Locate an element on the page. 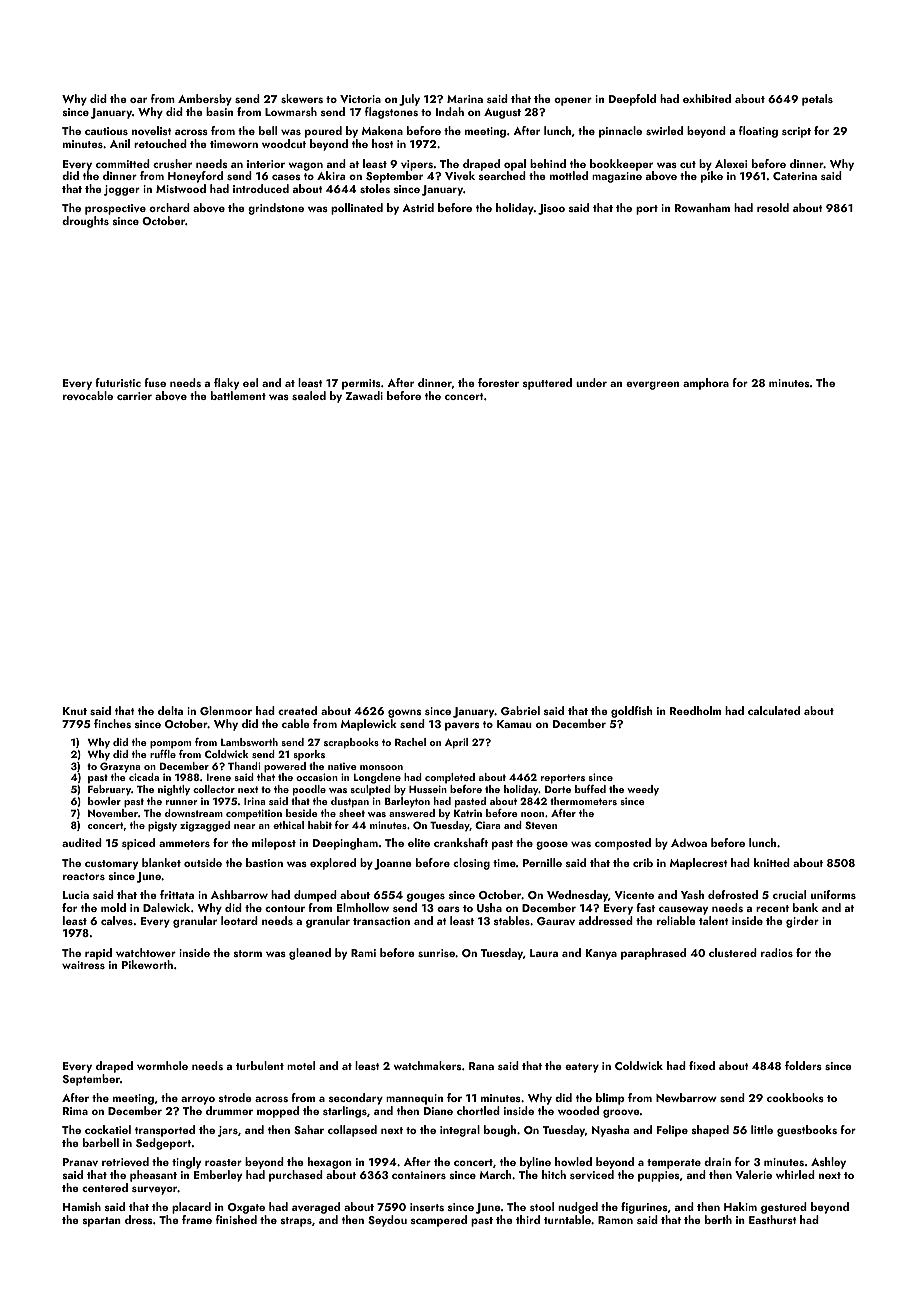  calculated is located at coordinates (774, 710).
